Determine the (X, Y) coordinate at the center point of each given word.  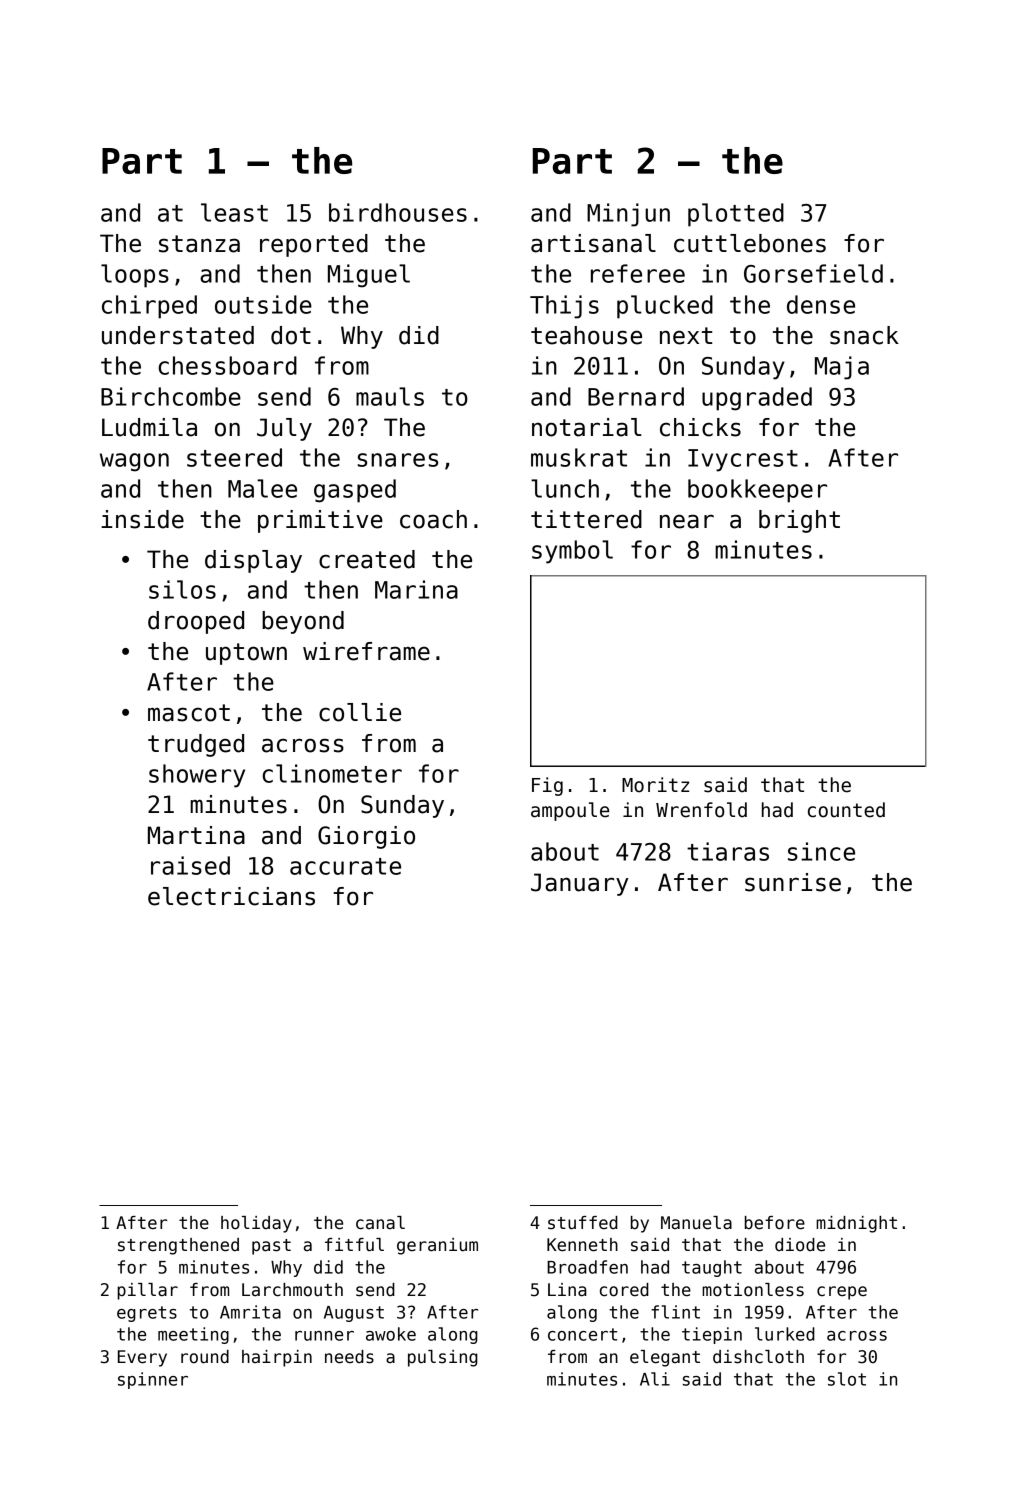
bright (799, 521)
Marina (416, 589)
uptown (246, 654)
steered (234, 457)
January (580, 884)
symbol (572, 552)
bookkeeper (757, 491)
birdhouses (398, 212)
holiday (256, 1224)
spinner (153, 1380)
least (234, 212)
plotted (736, 215)
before (775, 1223)
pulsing (443, 1358)
